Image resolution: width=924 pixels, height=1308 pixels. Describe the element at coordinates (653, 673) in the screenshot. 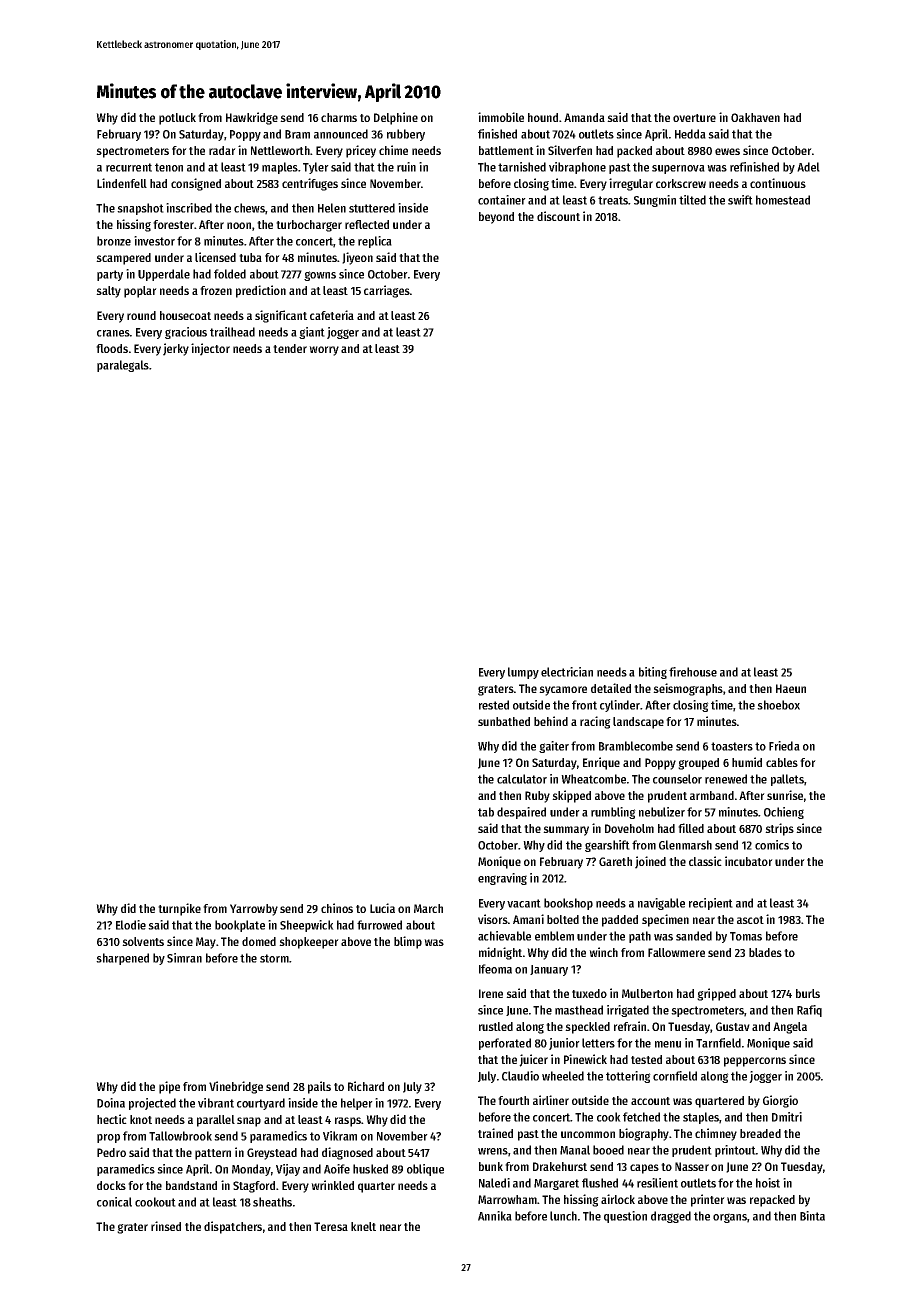

I see `biting` at that location.
